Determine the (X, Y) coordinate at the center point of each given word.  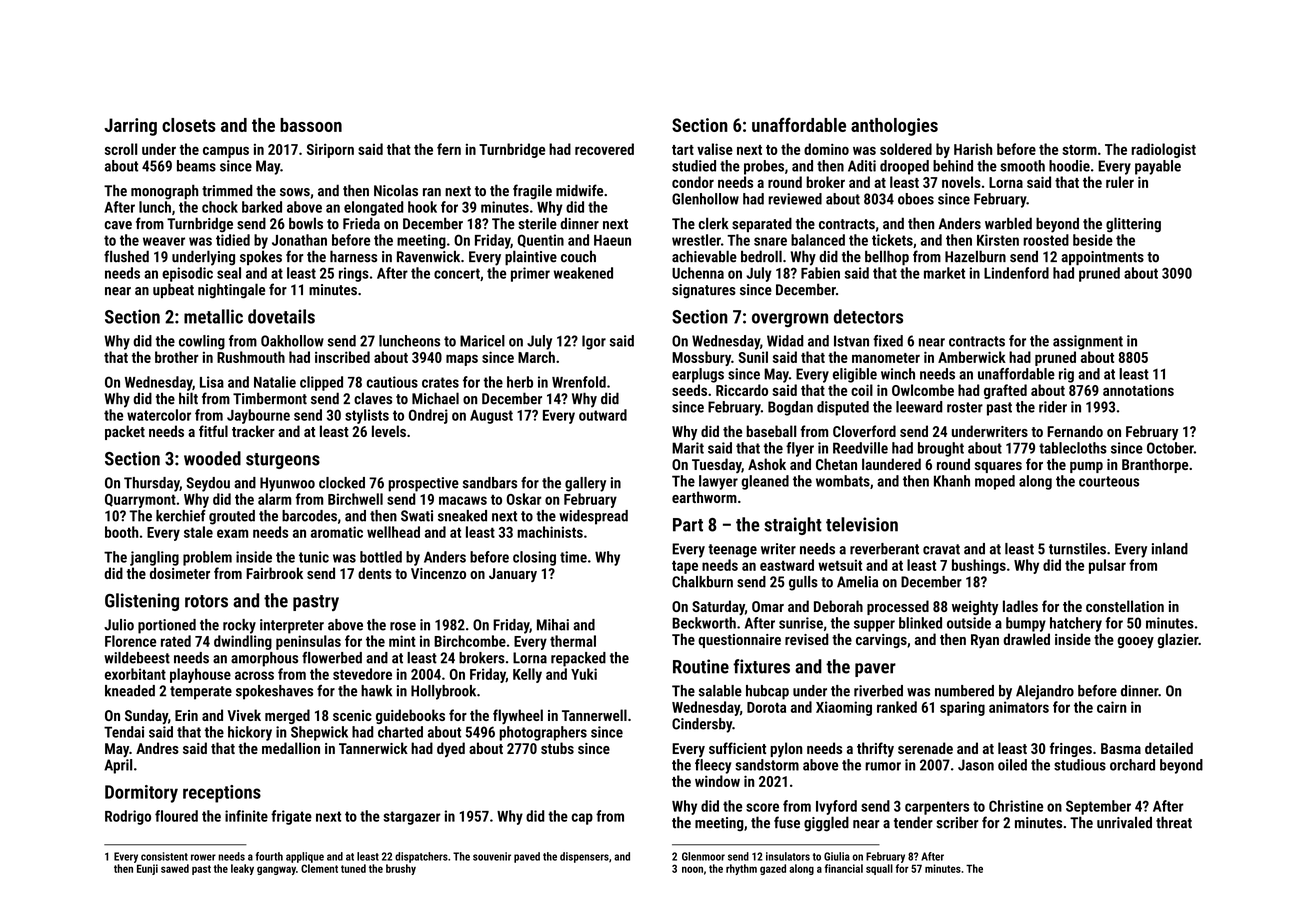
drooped (904, 167)
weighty (975, 607)
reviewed (795, 199)
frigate (291, 817)
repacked (578, 659)
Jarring (130, 127)
